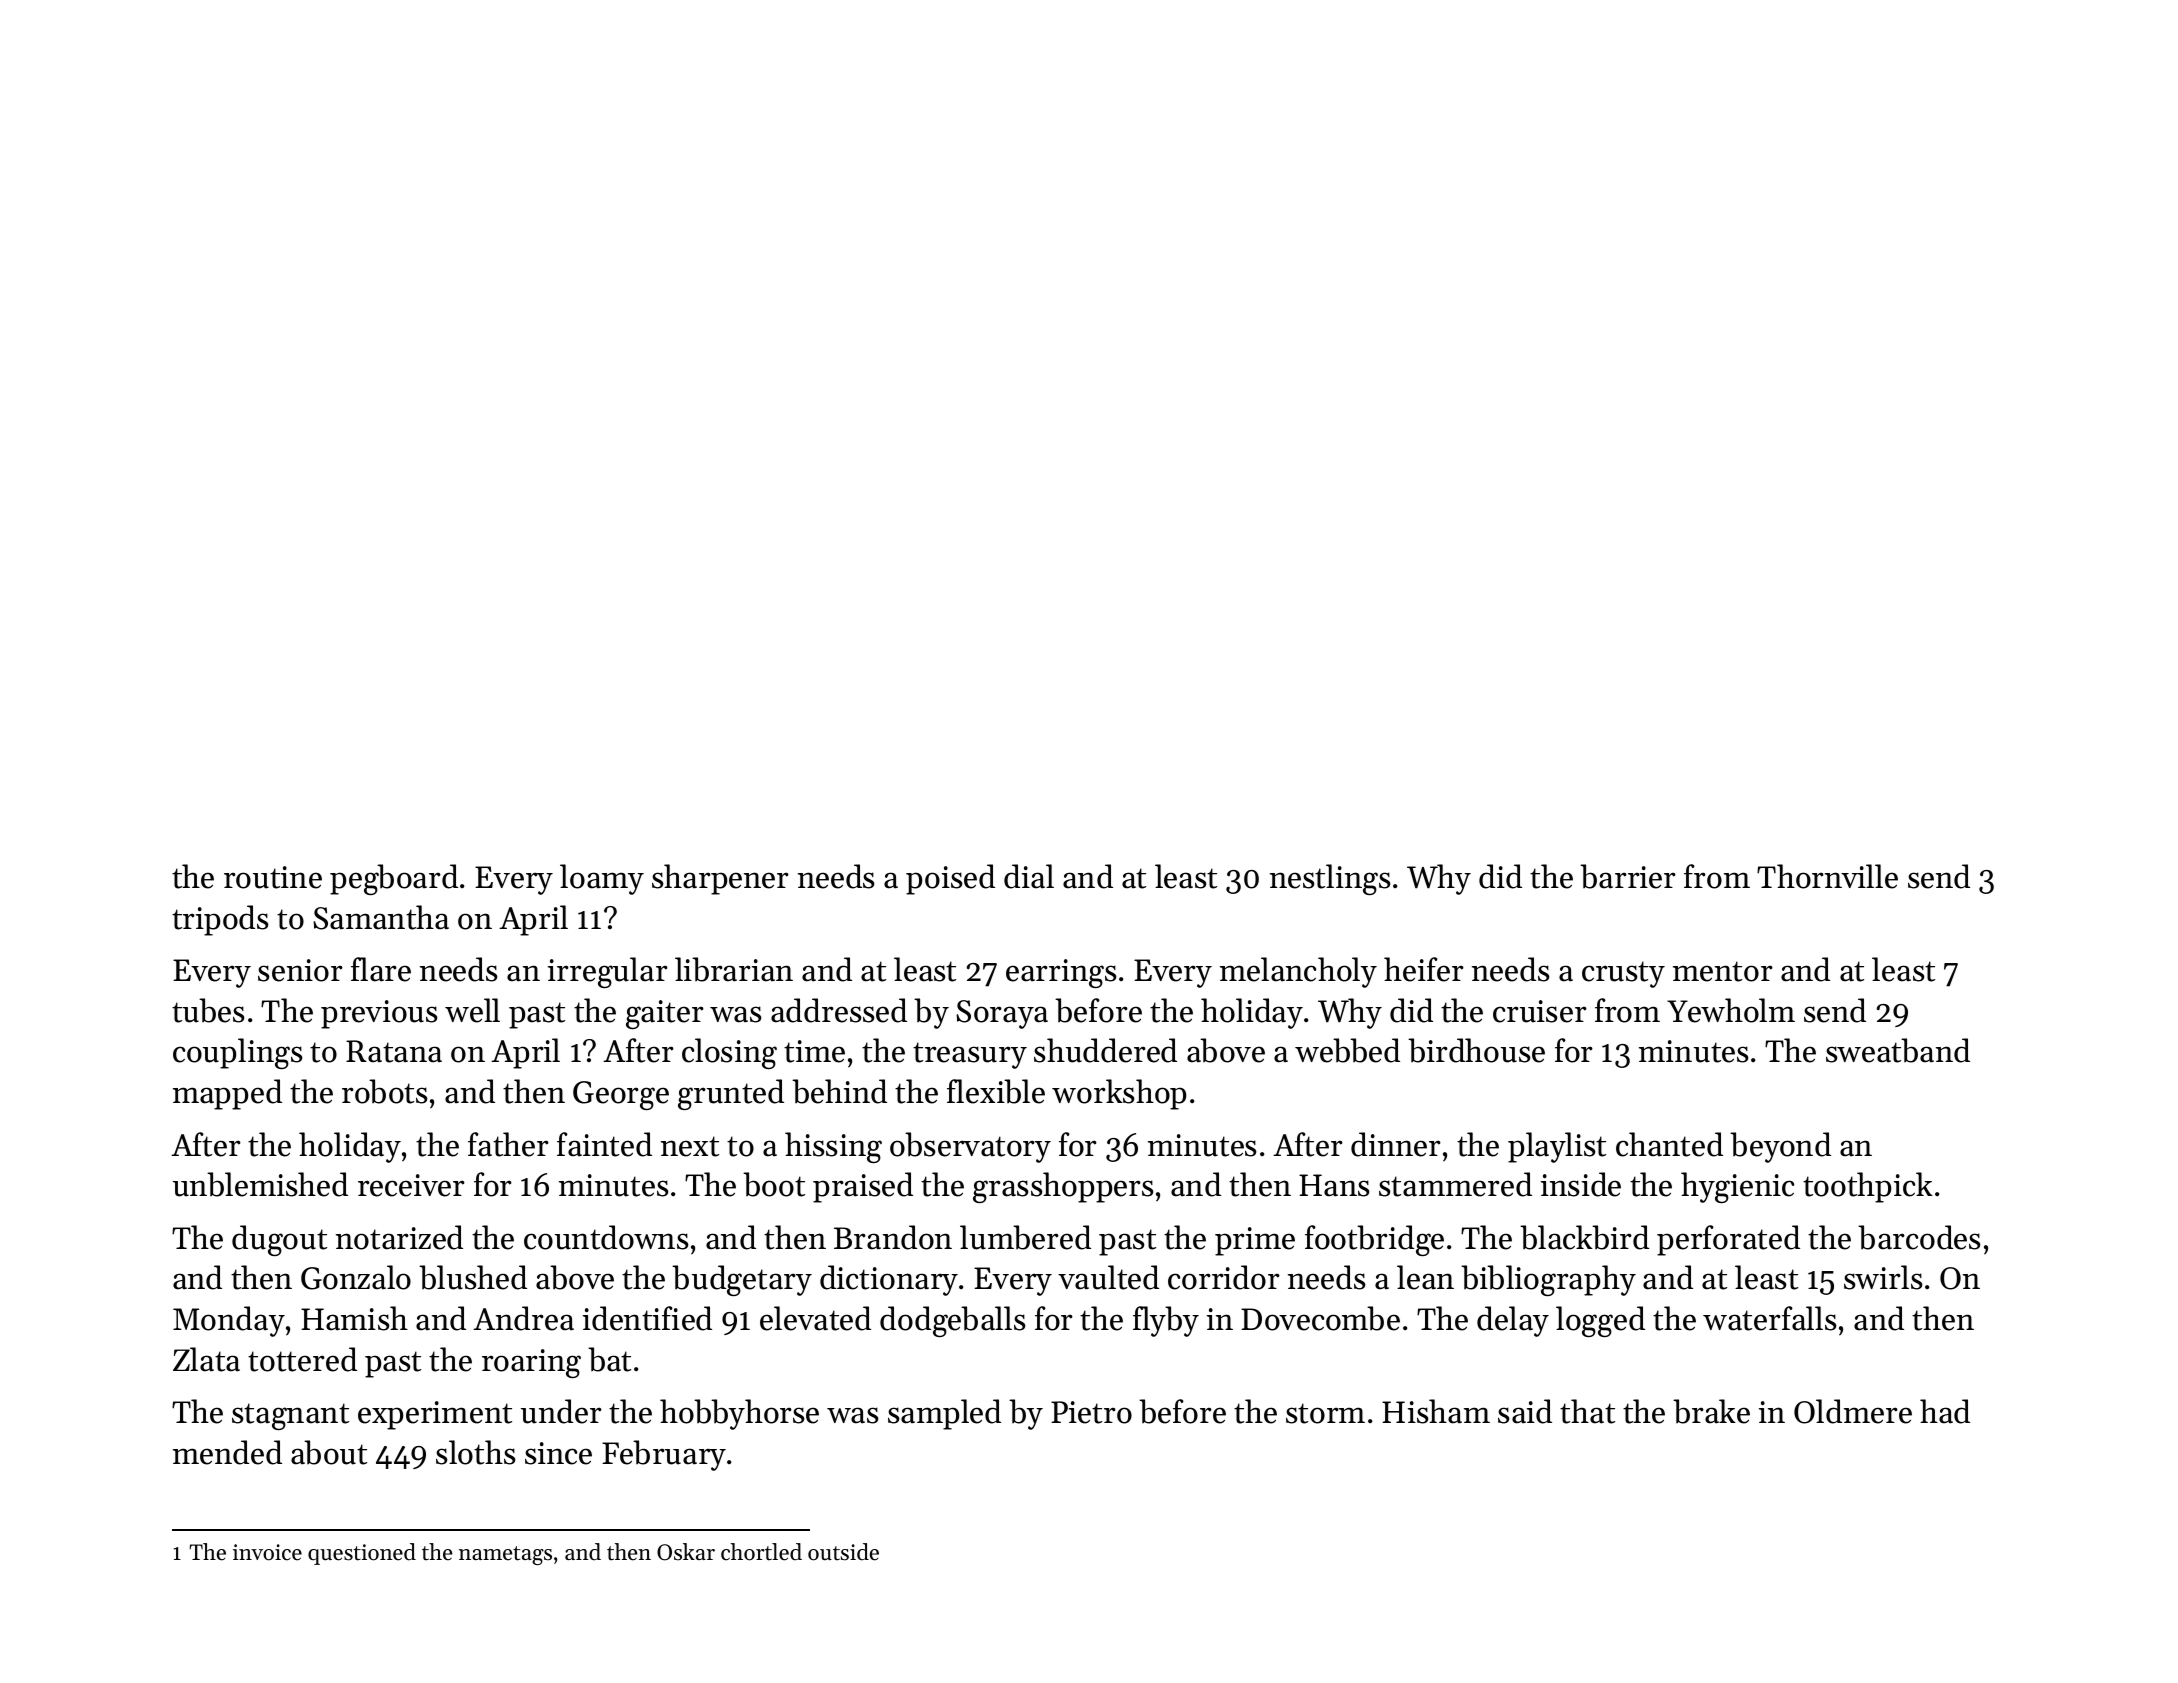 Image resolution: width=2178 pixels, height=1683 pixels. I want to click on questioned, so click(362, 1554).
